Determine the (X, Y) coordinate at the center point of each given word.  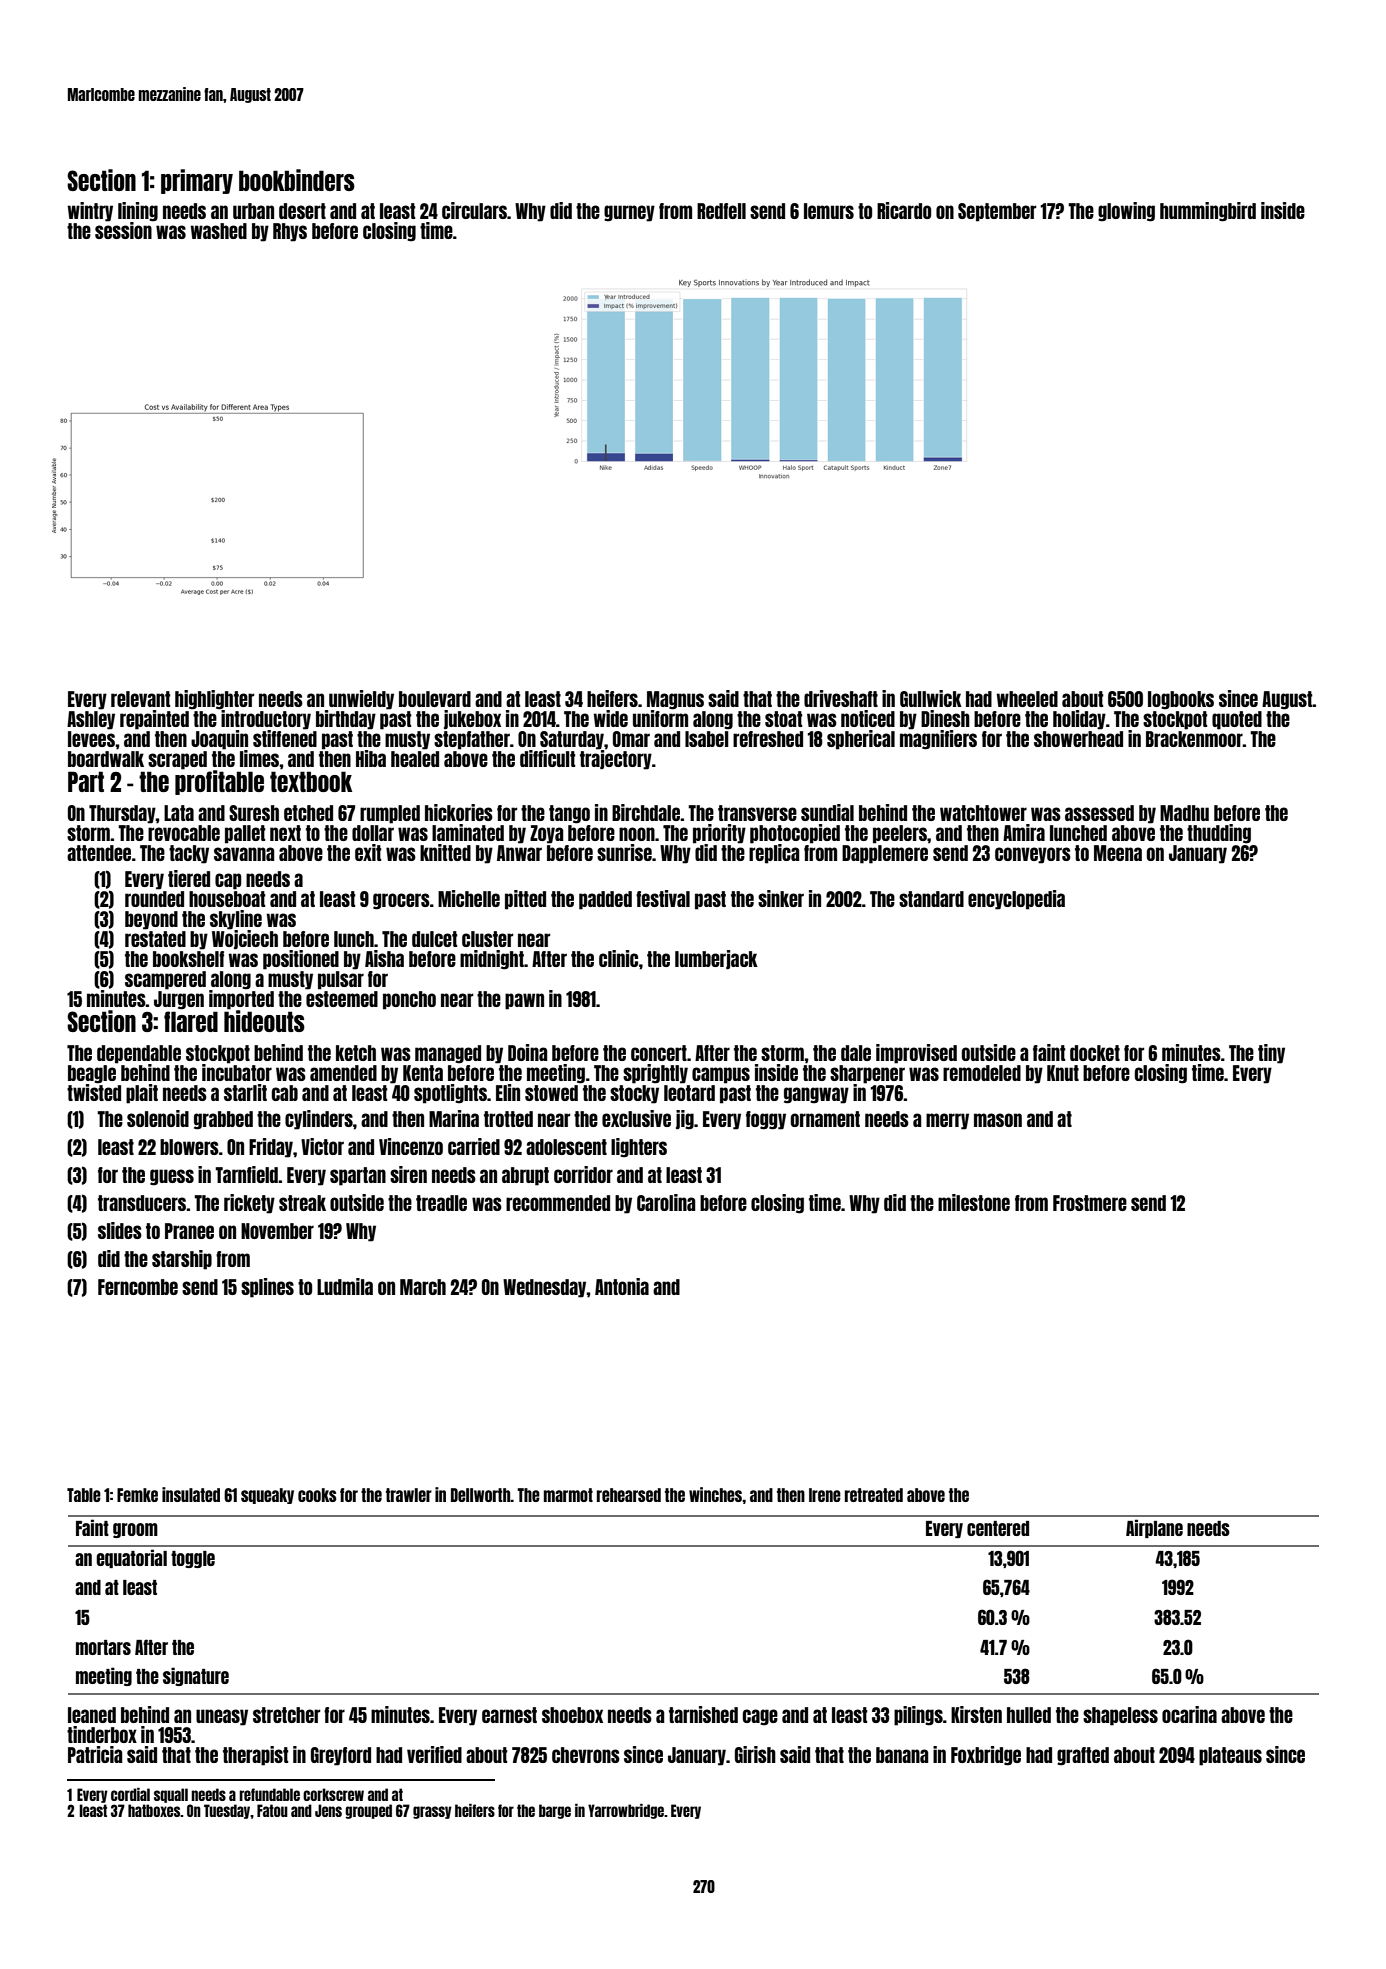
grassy (432, 1812)
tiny (1271, 1054)
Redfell (721, 211)
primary (197, 181)
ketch (356, 1053)
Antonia (622, 1286)
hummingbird (1208, 212)
